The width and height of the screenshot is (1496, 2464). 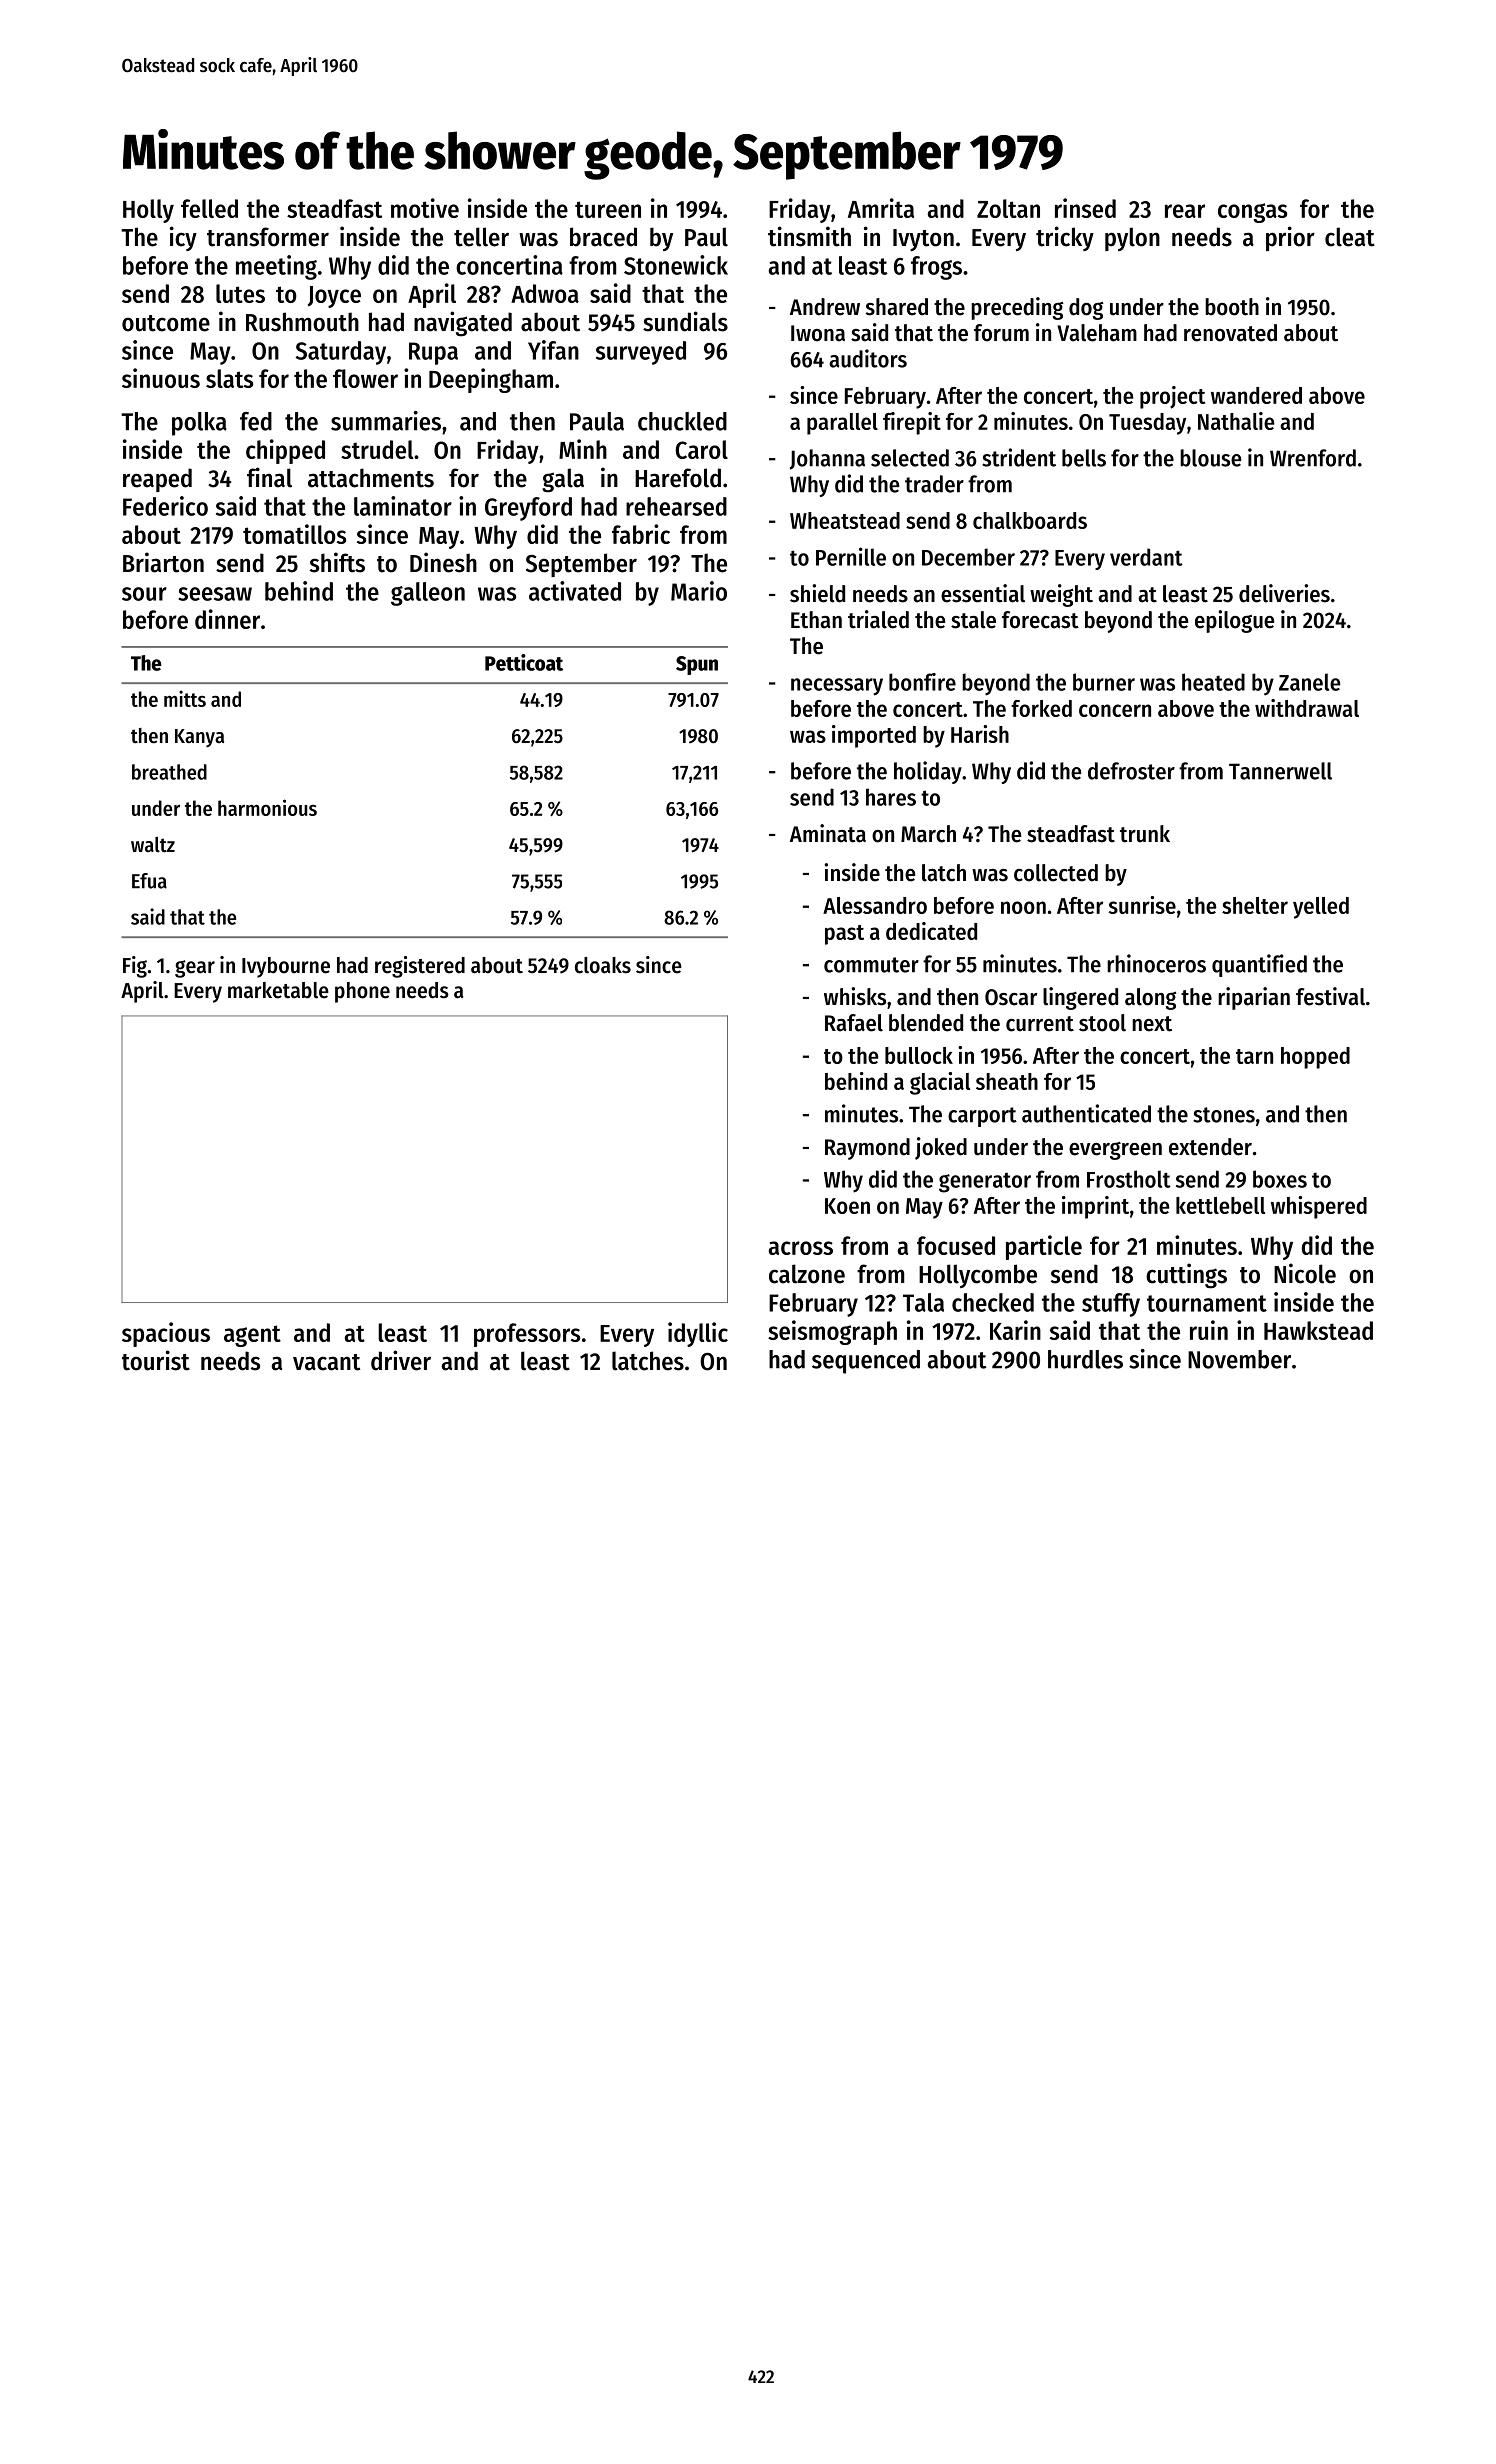 I want to click on tureen, so click(x=608, y=209).
